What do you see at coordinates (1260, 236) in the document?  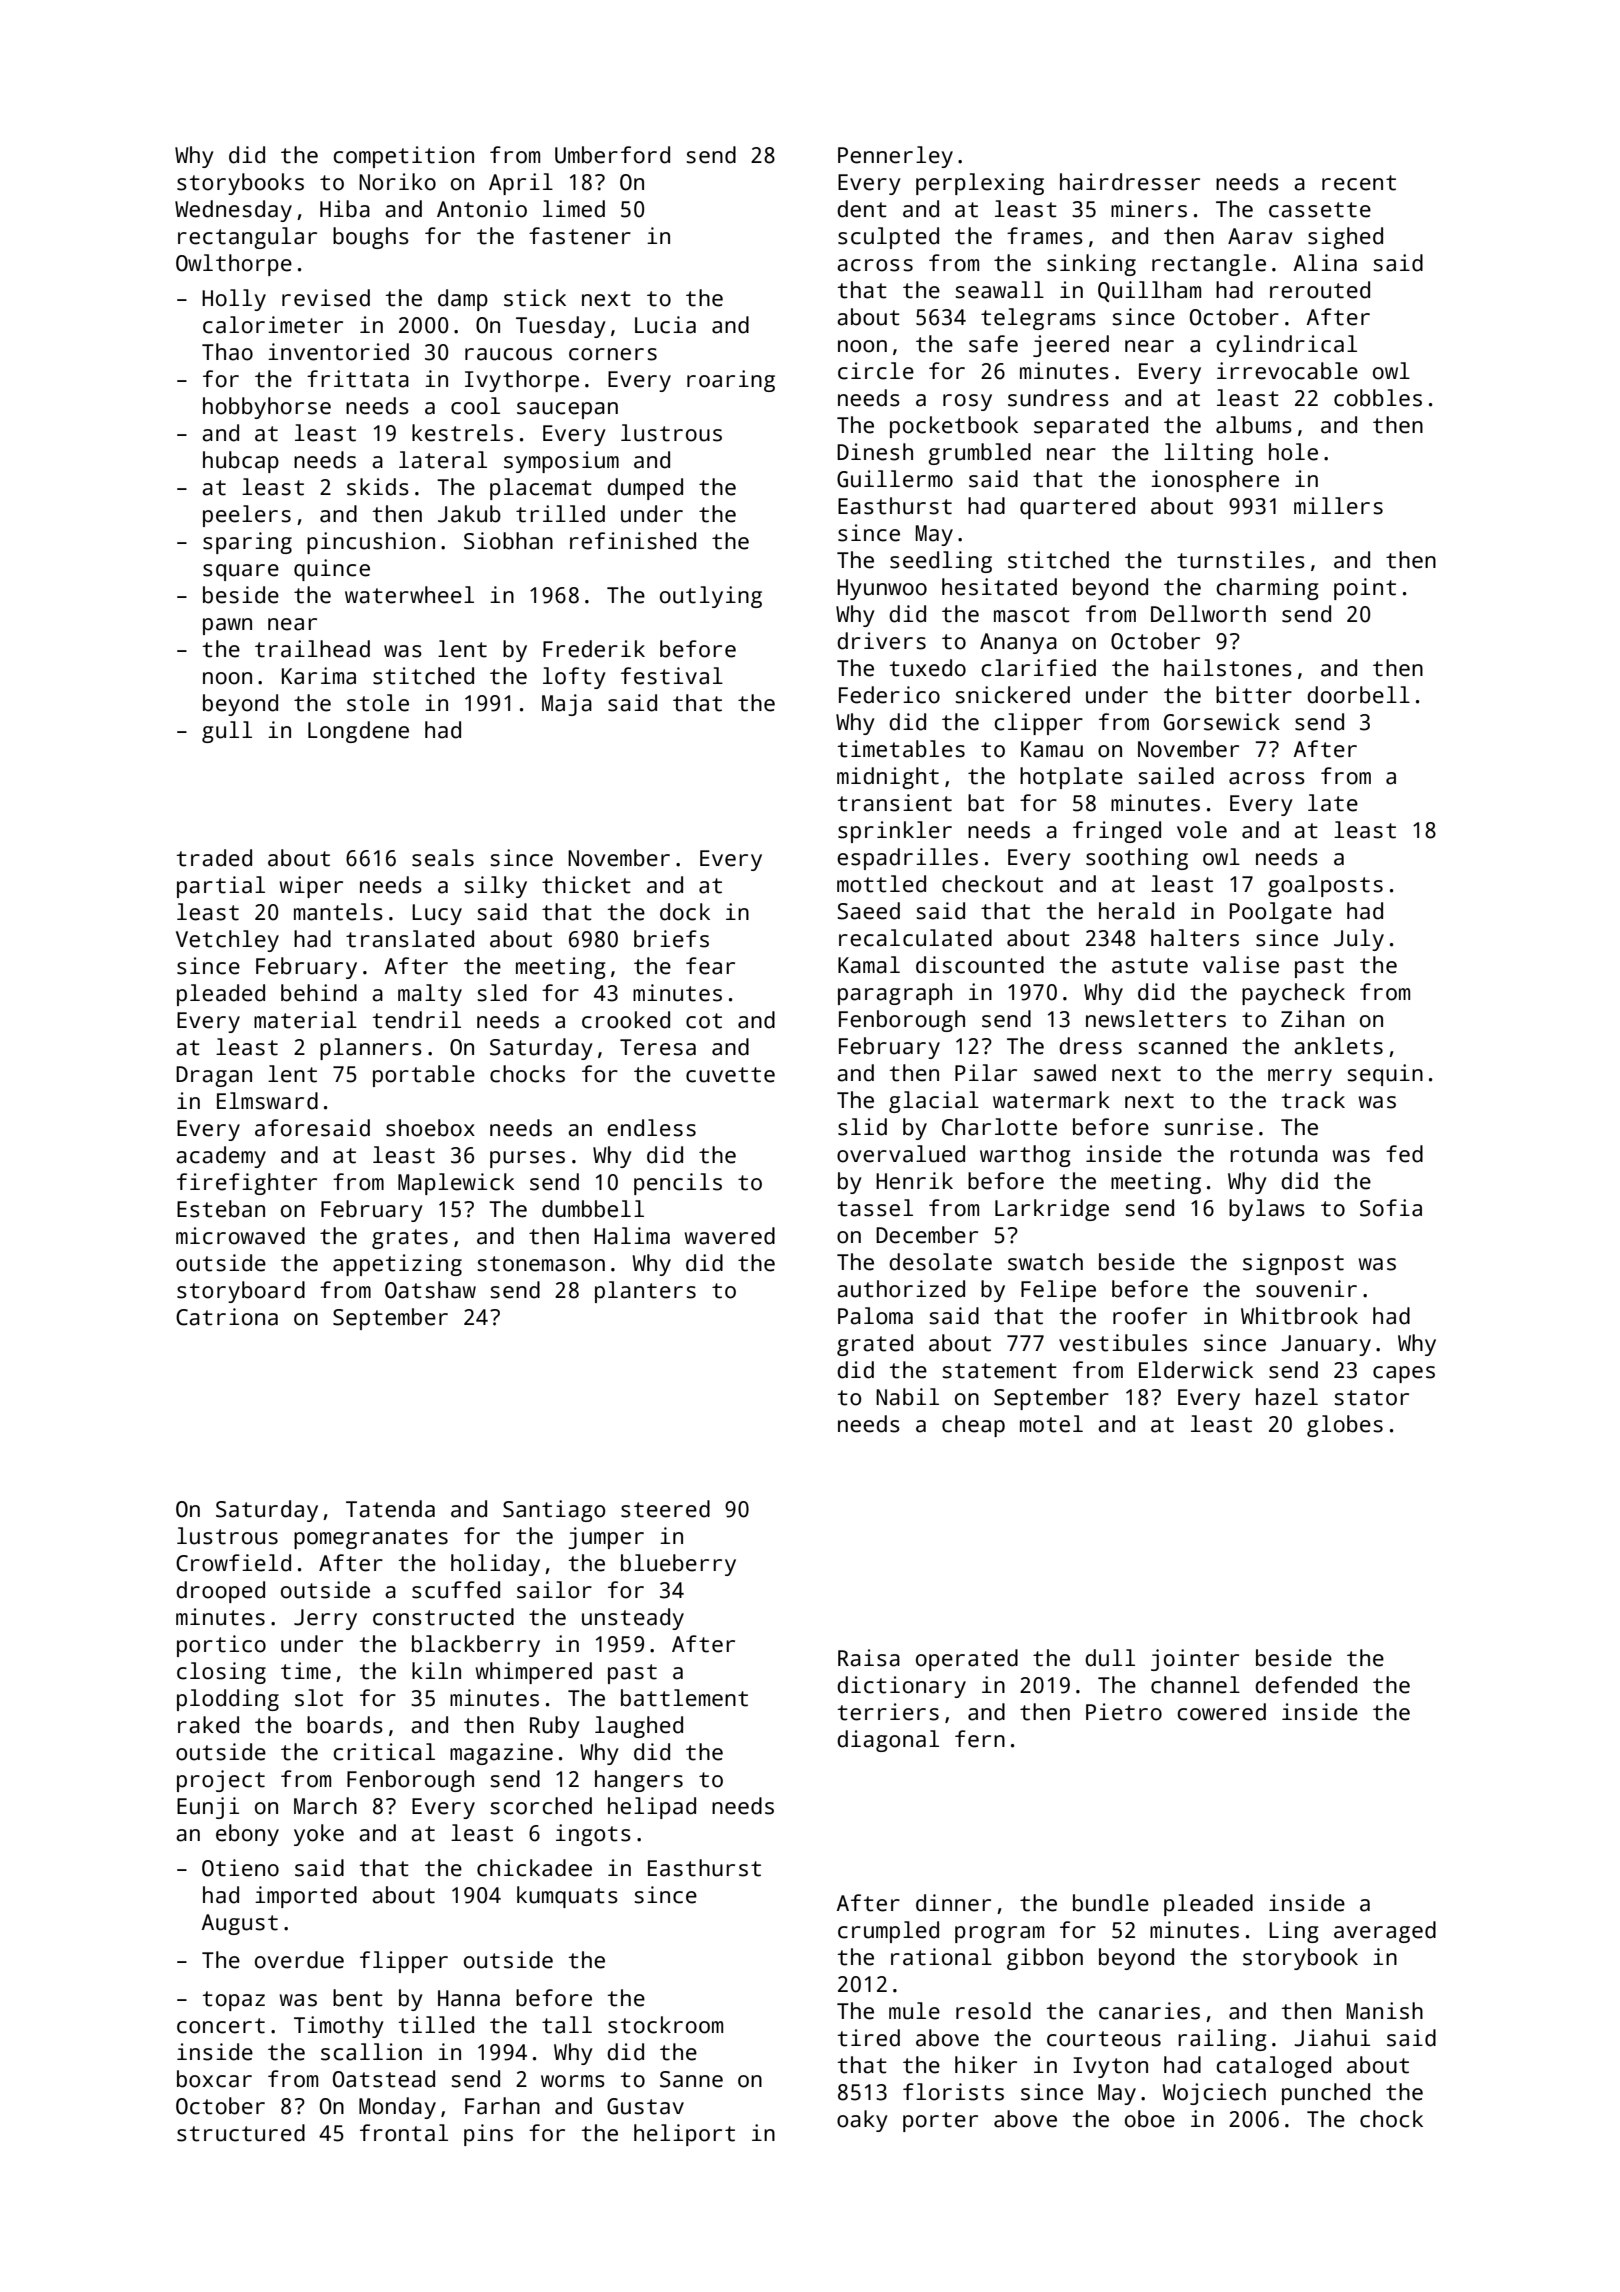 I see `Aarav` at bounding box center [1260, 236].
